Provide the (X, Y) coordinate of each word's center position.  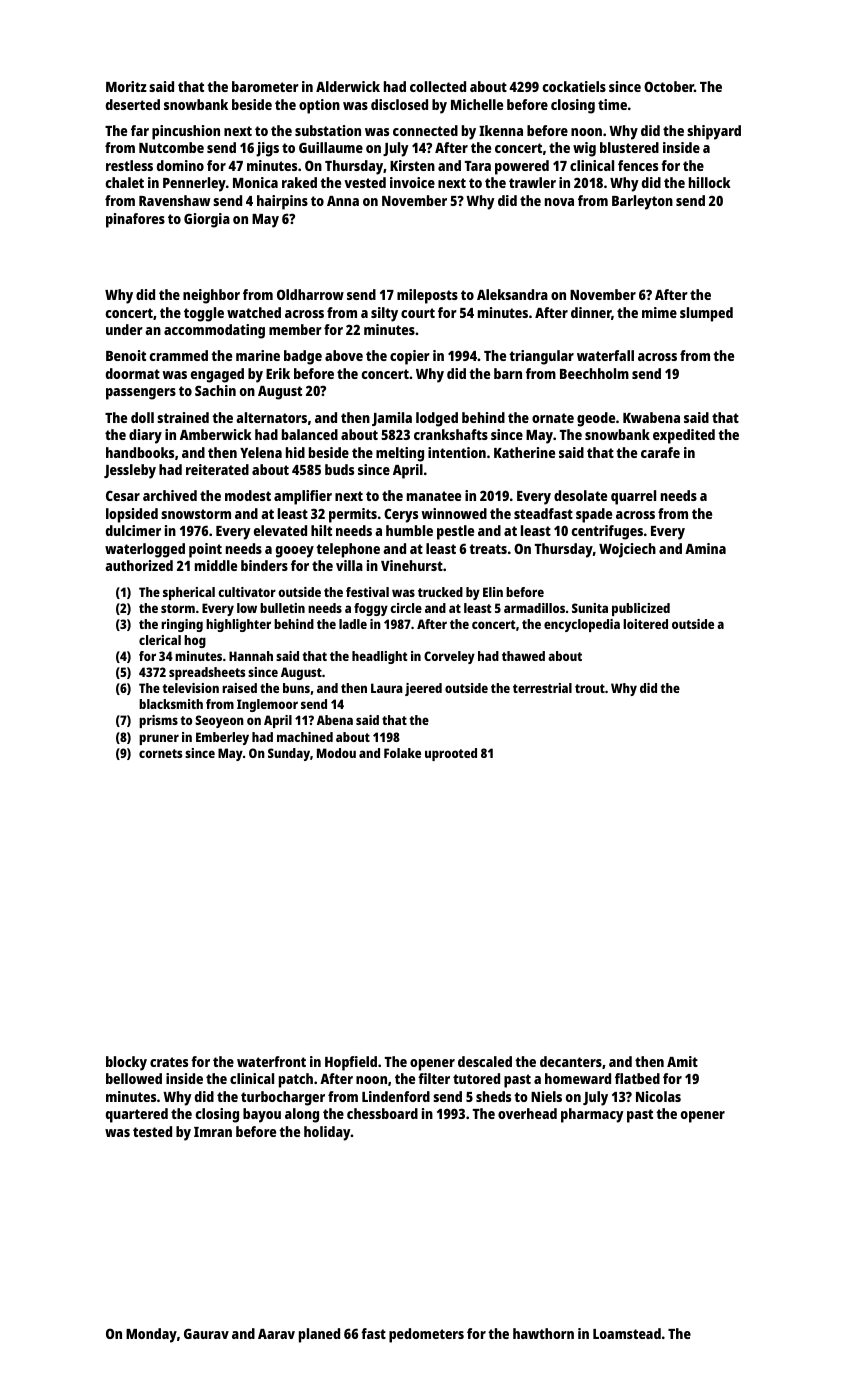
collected (438, 86)
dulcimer (133, 530)
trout (590, 688)
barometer (265, 86)
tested (152, 1131)
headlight (379, 657)
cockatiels (574, 86)
